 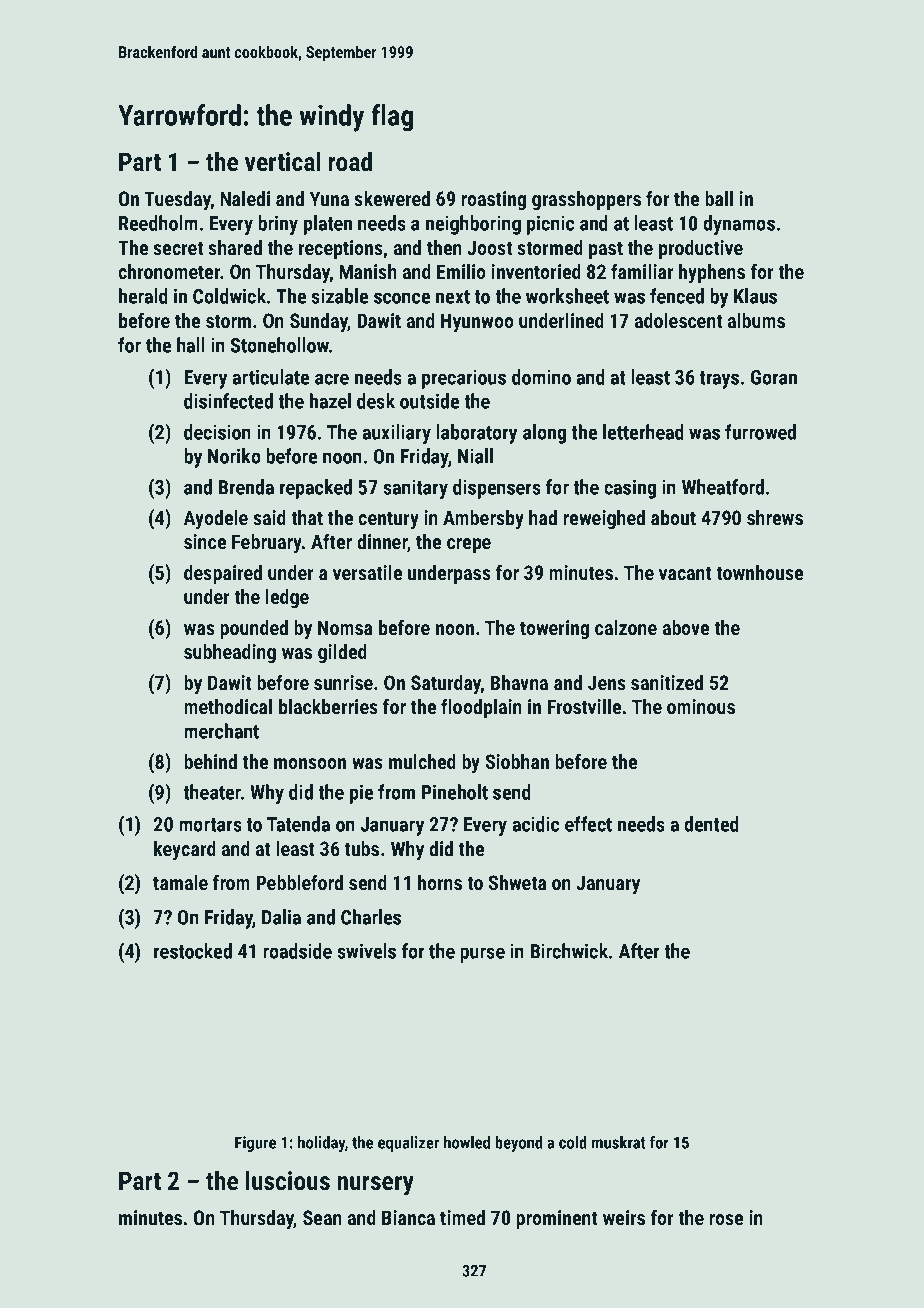 I want to click on Sean, so click(x=322, y=1217).
